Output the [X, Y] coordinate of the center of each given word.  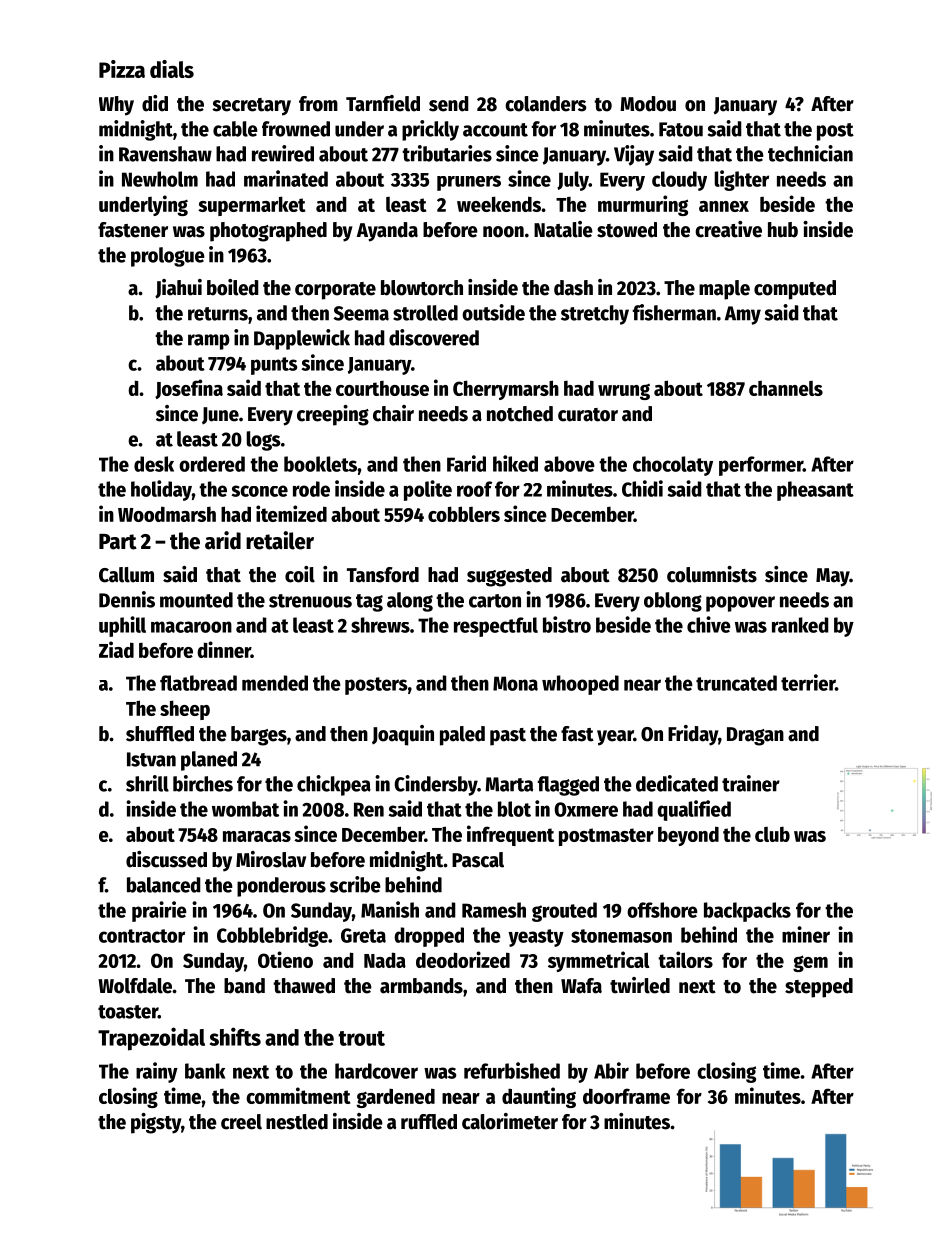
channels [786, 388]
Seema [361, 313]
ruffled [429, 1122]
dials [172, 69]
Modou [648, 104]
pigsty [156, 1123]
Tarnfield [383, 103]
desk [154, 464]
